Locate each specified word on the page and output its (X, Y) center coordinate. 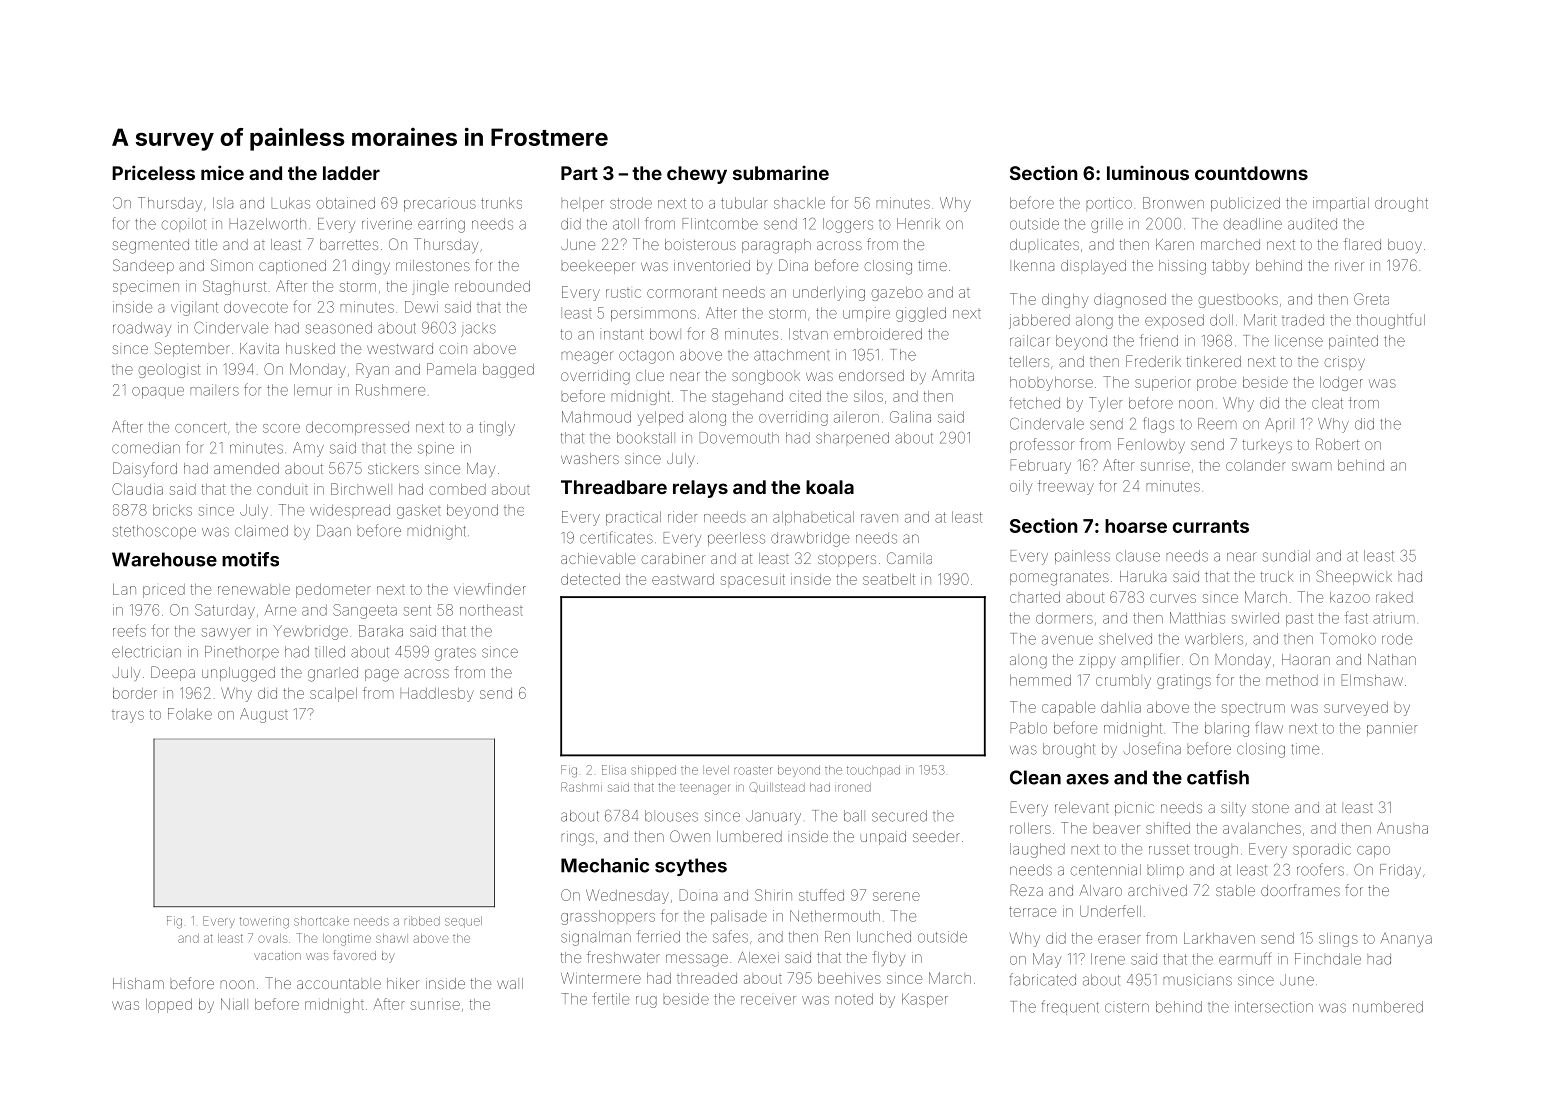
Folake (190, 714)
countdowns (1251, 173)
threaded (707, 978)
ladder (351, 173)
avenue (1067, 640)
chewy (697, 175)
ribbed (422, 921)
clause (1138, 556)
